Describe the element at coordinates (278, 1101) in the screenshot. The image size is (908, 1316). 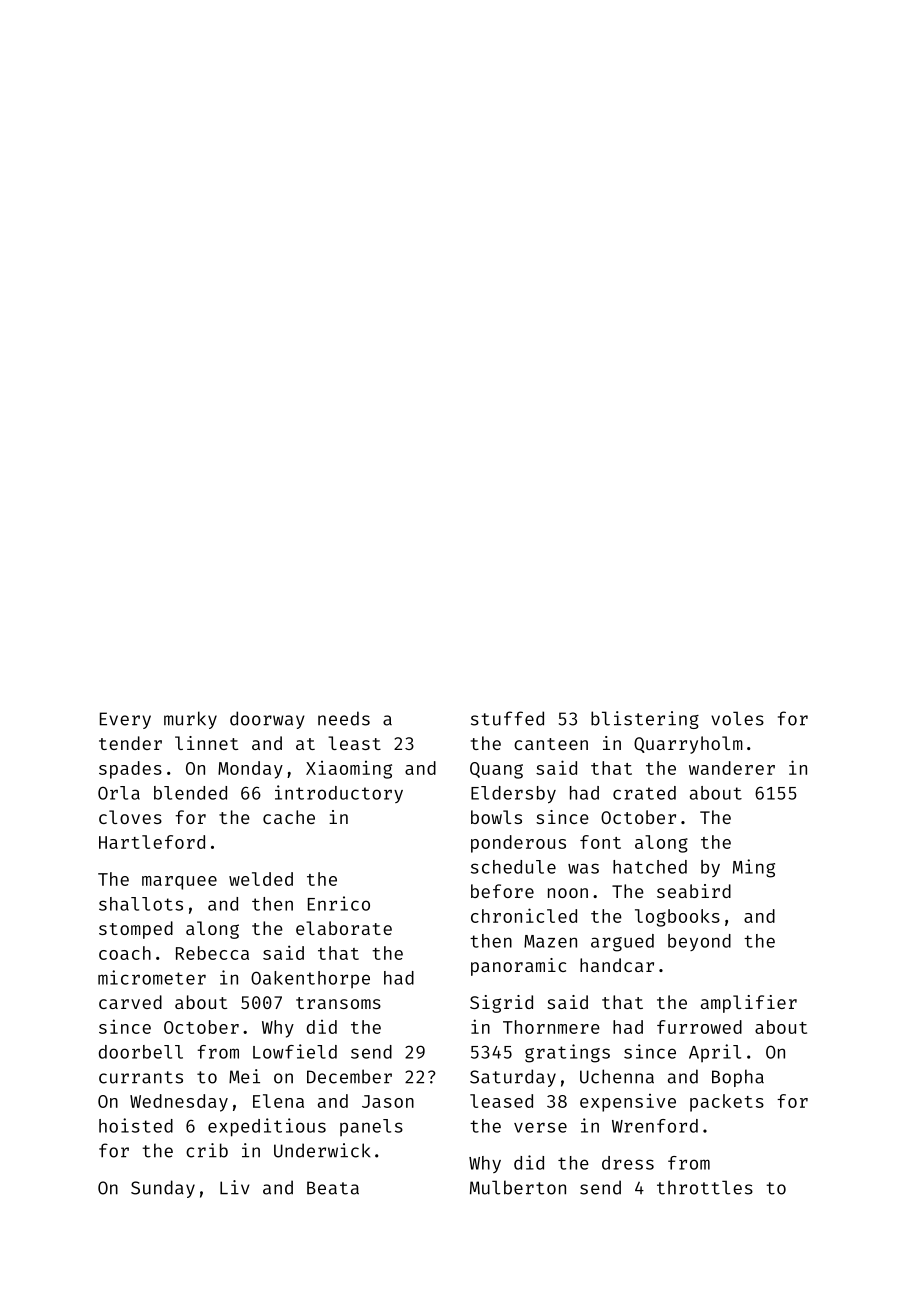
I see `Elena` at that location.
